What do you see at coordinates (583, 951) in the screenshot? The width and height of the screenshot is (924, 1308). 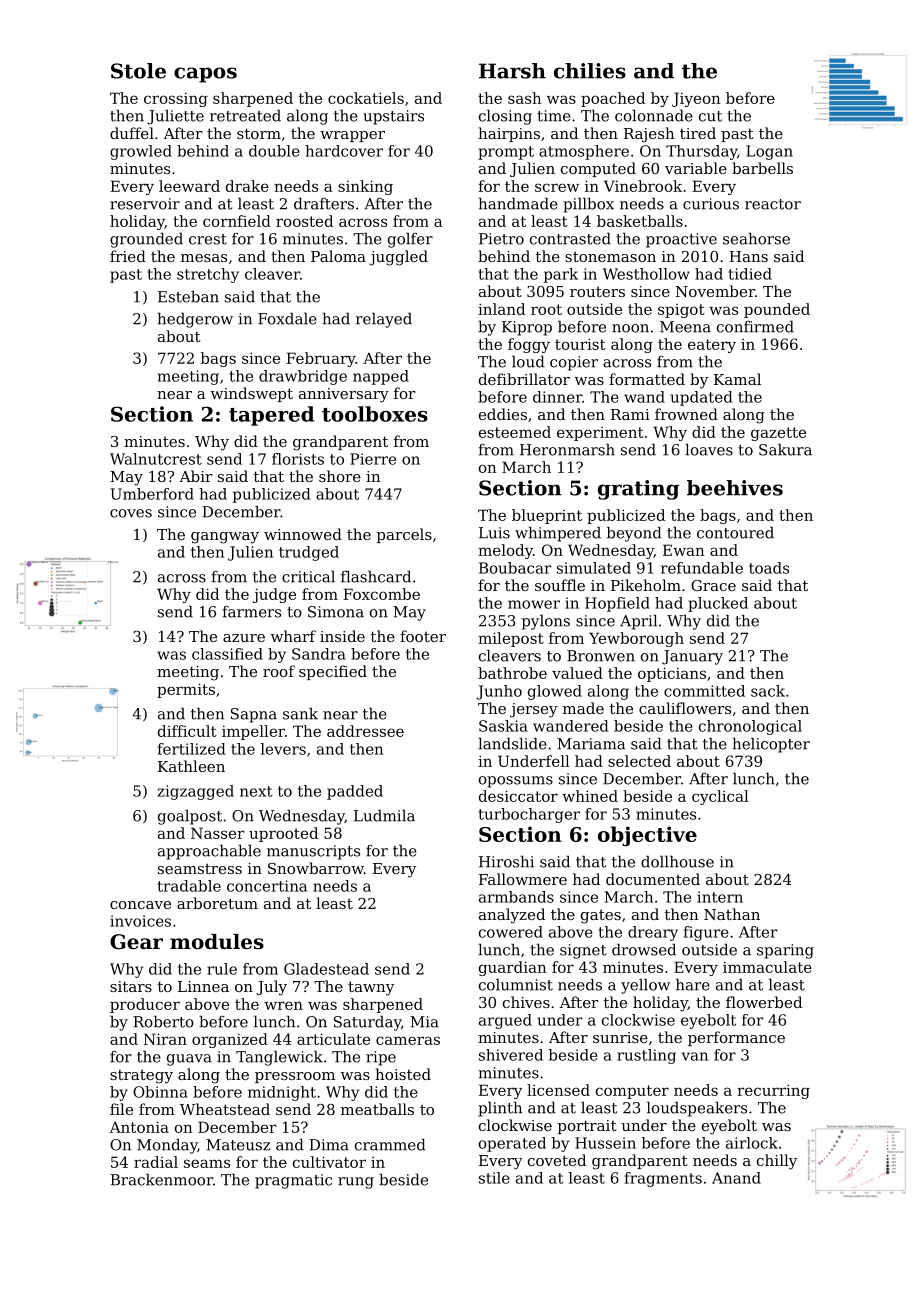 I see `signet` at bounding box center [583, 951].
